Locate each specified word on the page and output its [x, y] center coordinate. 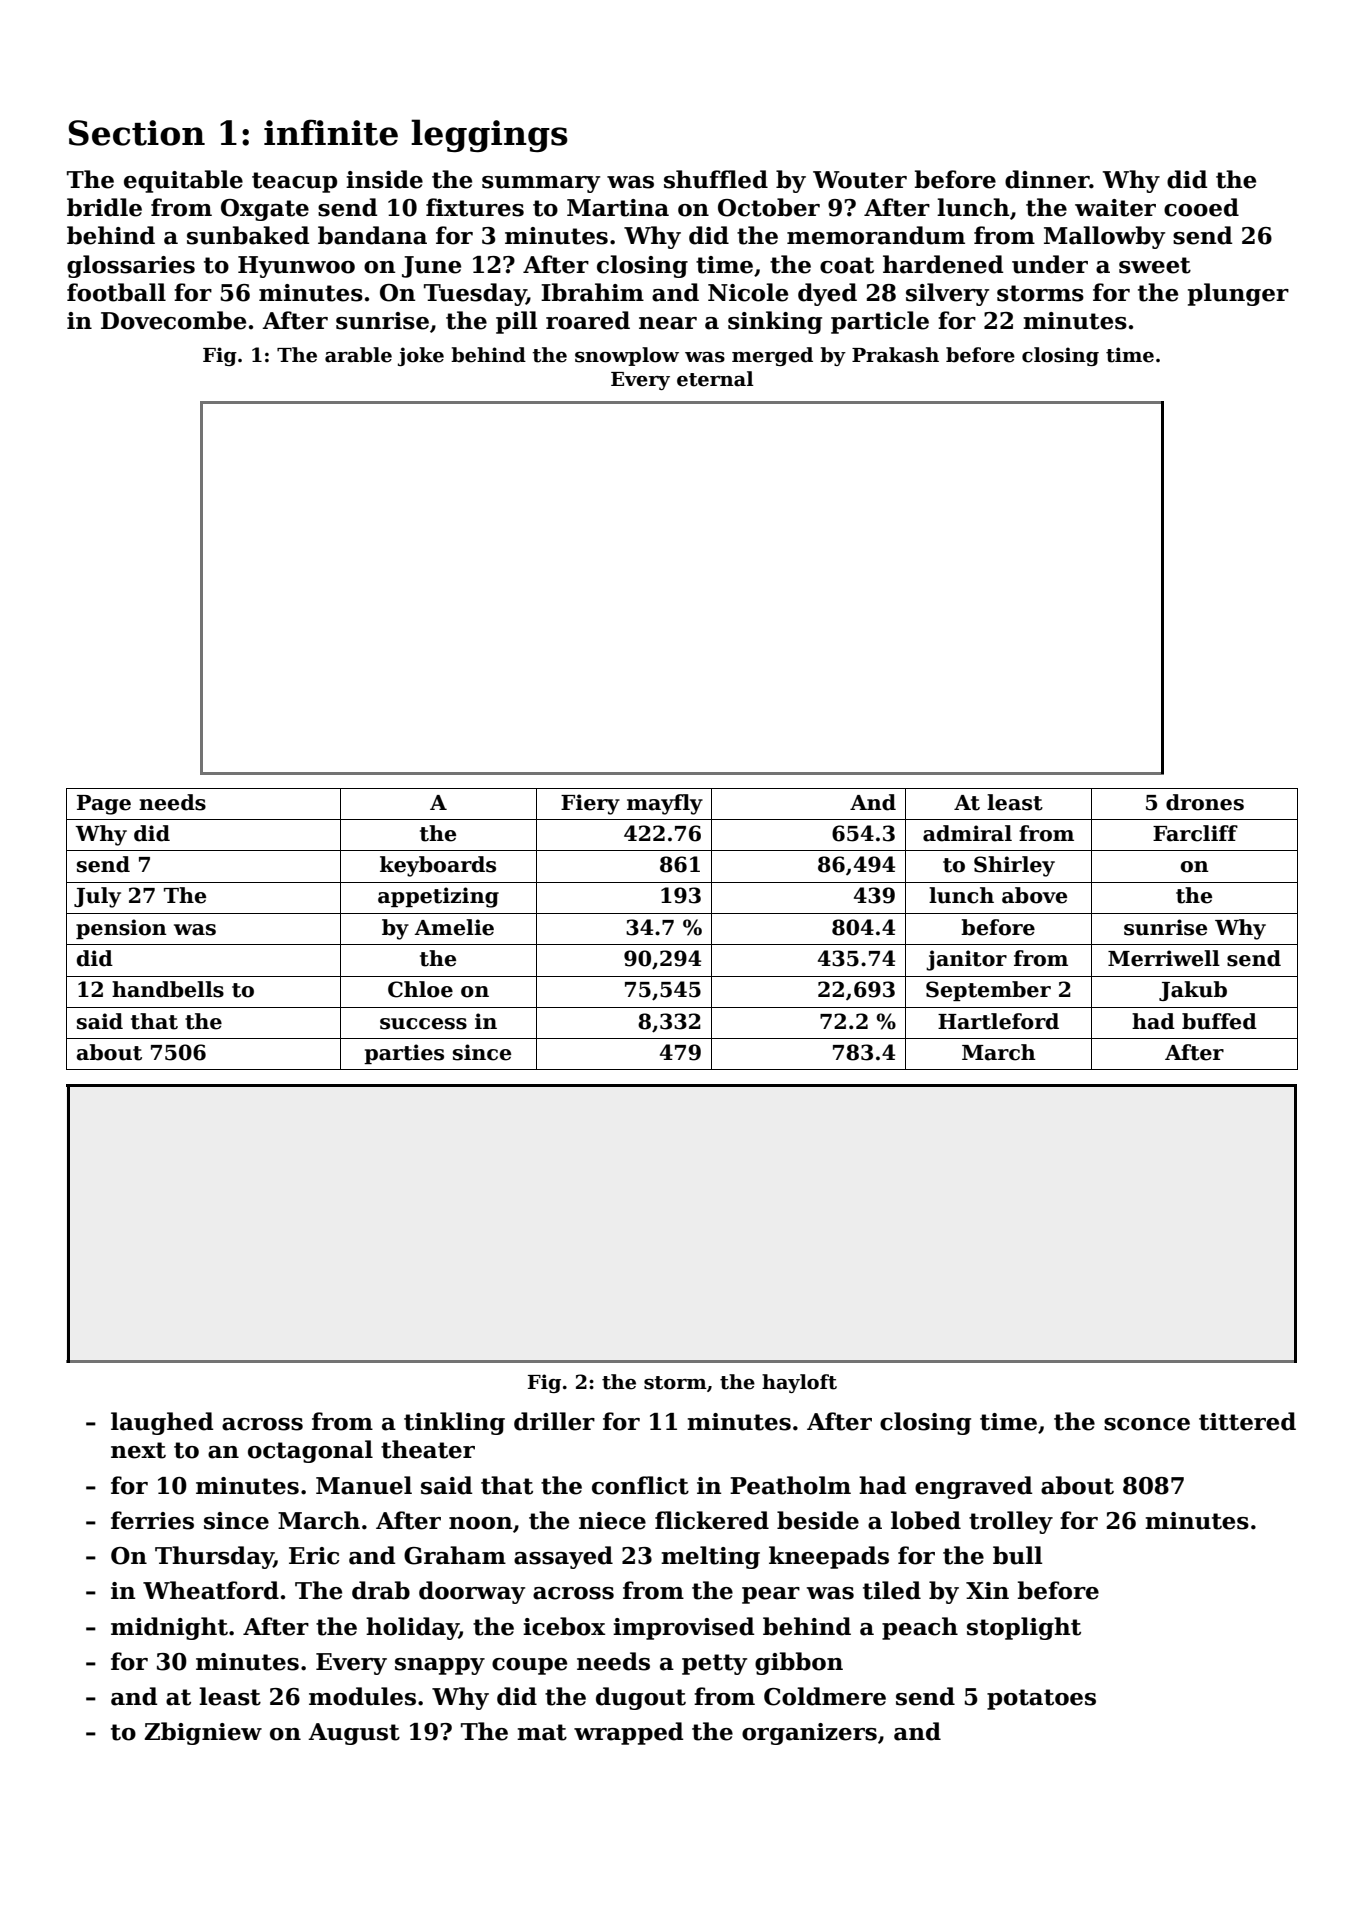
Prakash [895, 355]
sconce [1147, 1424]
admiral [967, 833]
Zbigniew [203, 1733]
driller [554, 1421]
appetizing [438, 897]
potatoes [1041, 1699]
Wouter [860, 180]
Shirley [1014, 866]
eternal [715, 379]
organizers [809, 1734]
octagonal [310, 1451]
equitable [183, 181]
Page [104, 805]
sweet [1155, 265]
